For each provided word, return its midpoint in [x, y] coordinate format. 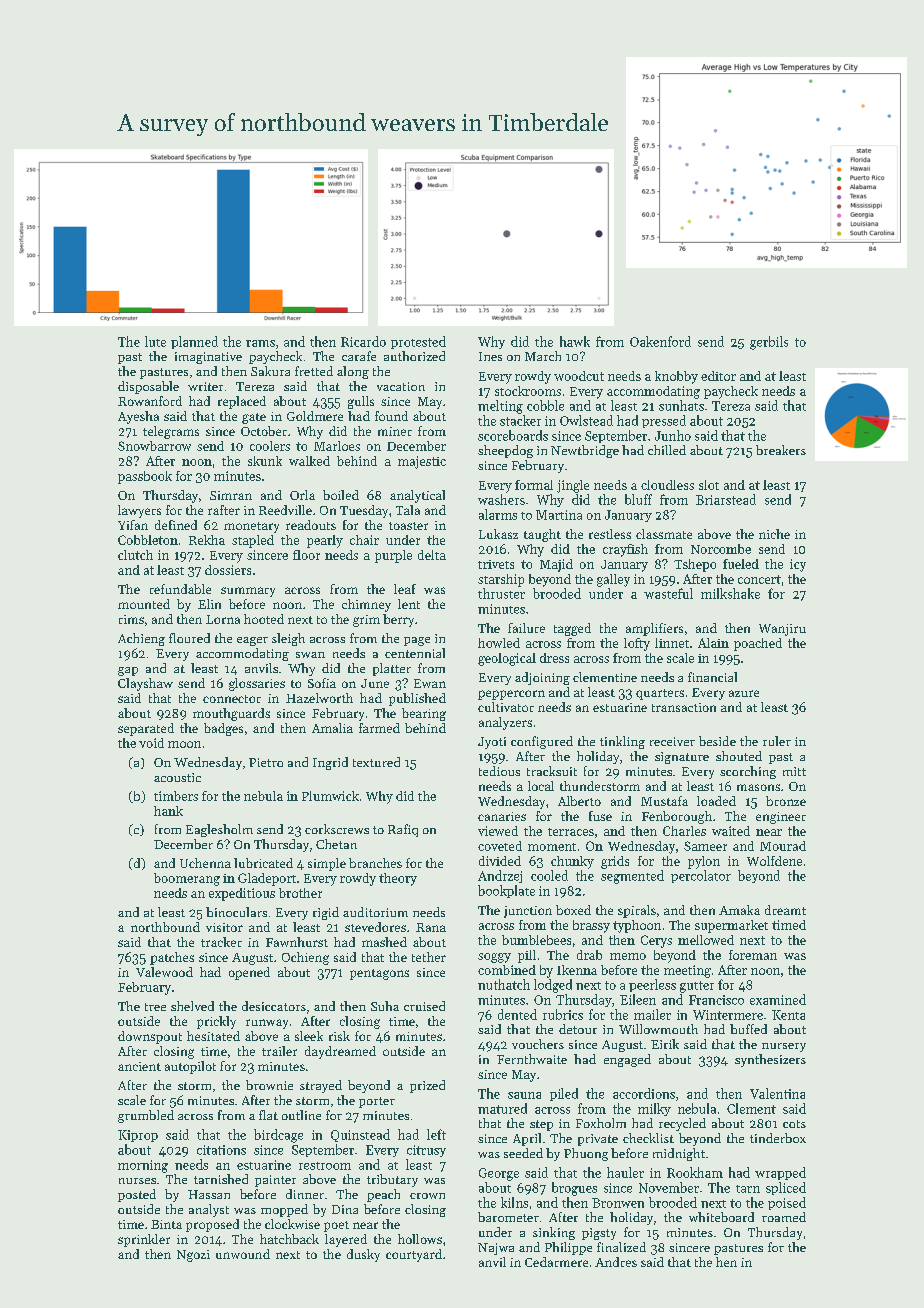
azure [744, 693]
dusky [363, 1255]
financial [712, 677]
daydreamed [340, 1052]
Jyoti [492, 743]
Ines [490, 356]
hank [168, 811]
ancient [139, 1066]
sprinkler [144, 1240]
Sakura [270, 371]
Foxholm [601, 1123]
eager [252, 641]
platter [392, 669]
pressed [664, 421]
